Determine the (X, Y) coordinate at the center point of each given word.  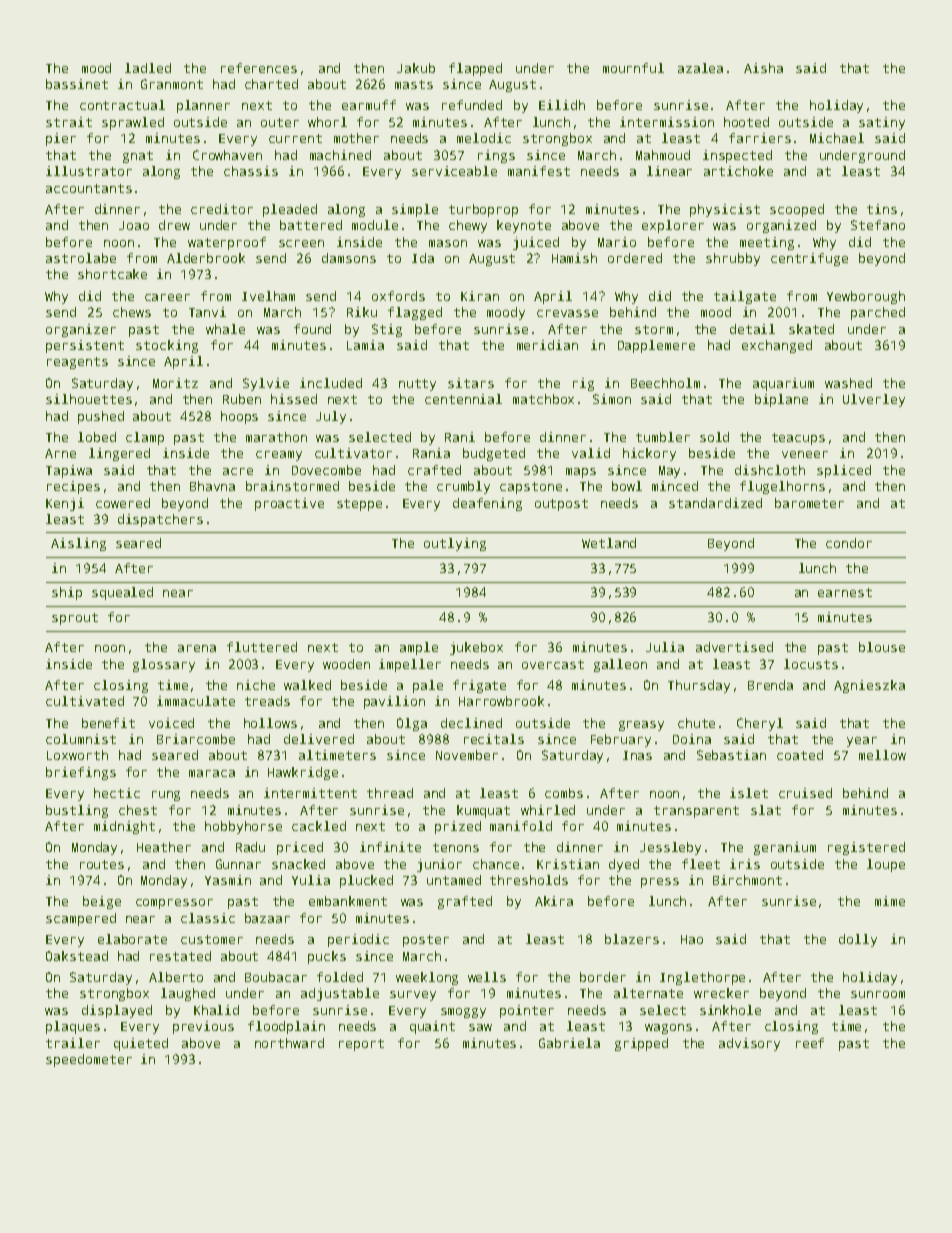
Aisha (763, 68)
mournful (633, 68)
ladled (148, 68)
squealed (122, 593)
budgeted (494, 454)
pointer (527, 1011)
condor (849, 543)
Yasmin (228, 880)
